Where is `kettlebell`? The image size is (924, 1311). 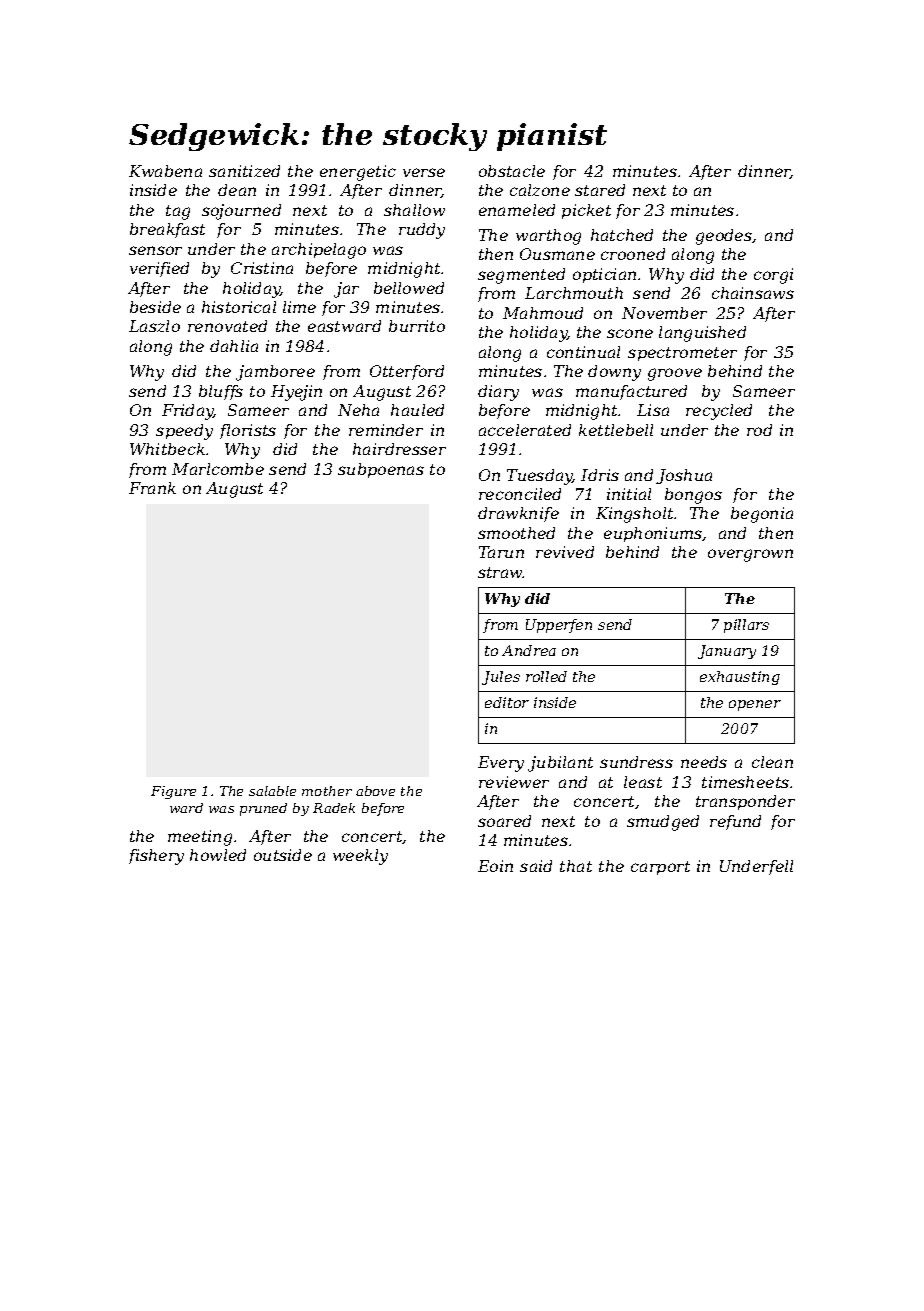 kettlebell is located at coordinates (616, 430).
